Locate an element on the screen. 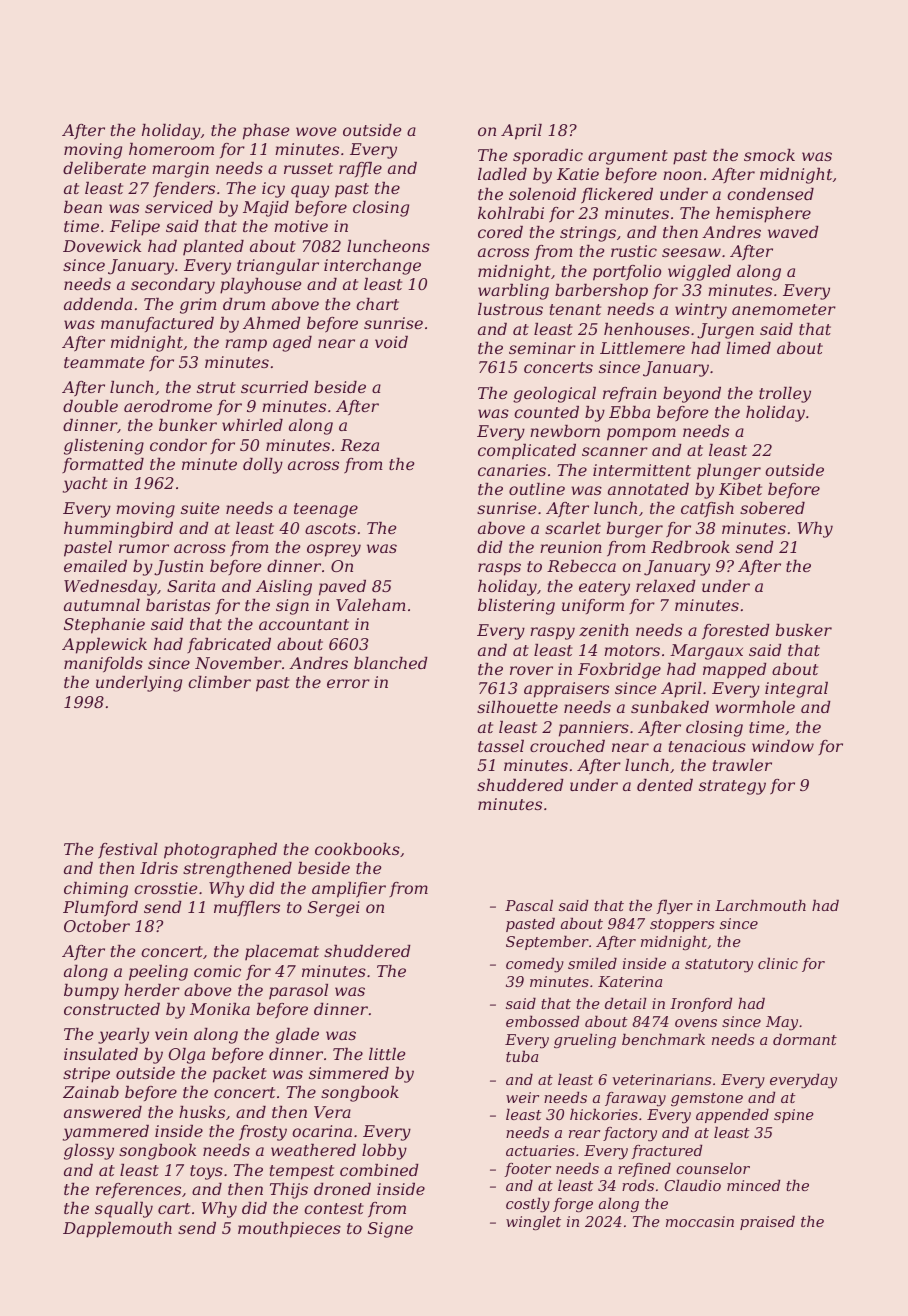 The image size is (908, 1316). ocarina is located at coordinates (322, 1131).
